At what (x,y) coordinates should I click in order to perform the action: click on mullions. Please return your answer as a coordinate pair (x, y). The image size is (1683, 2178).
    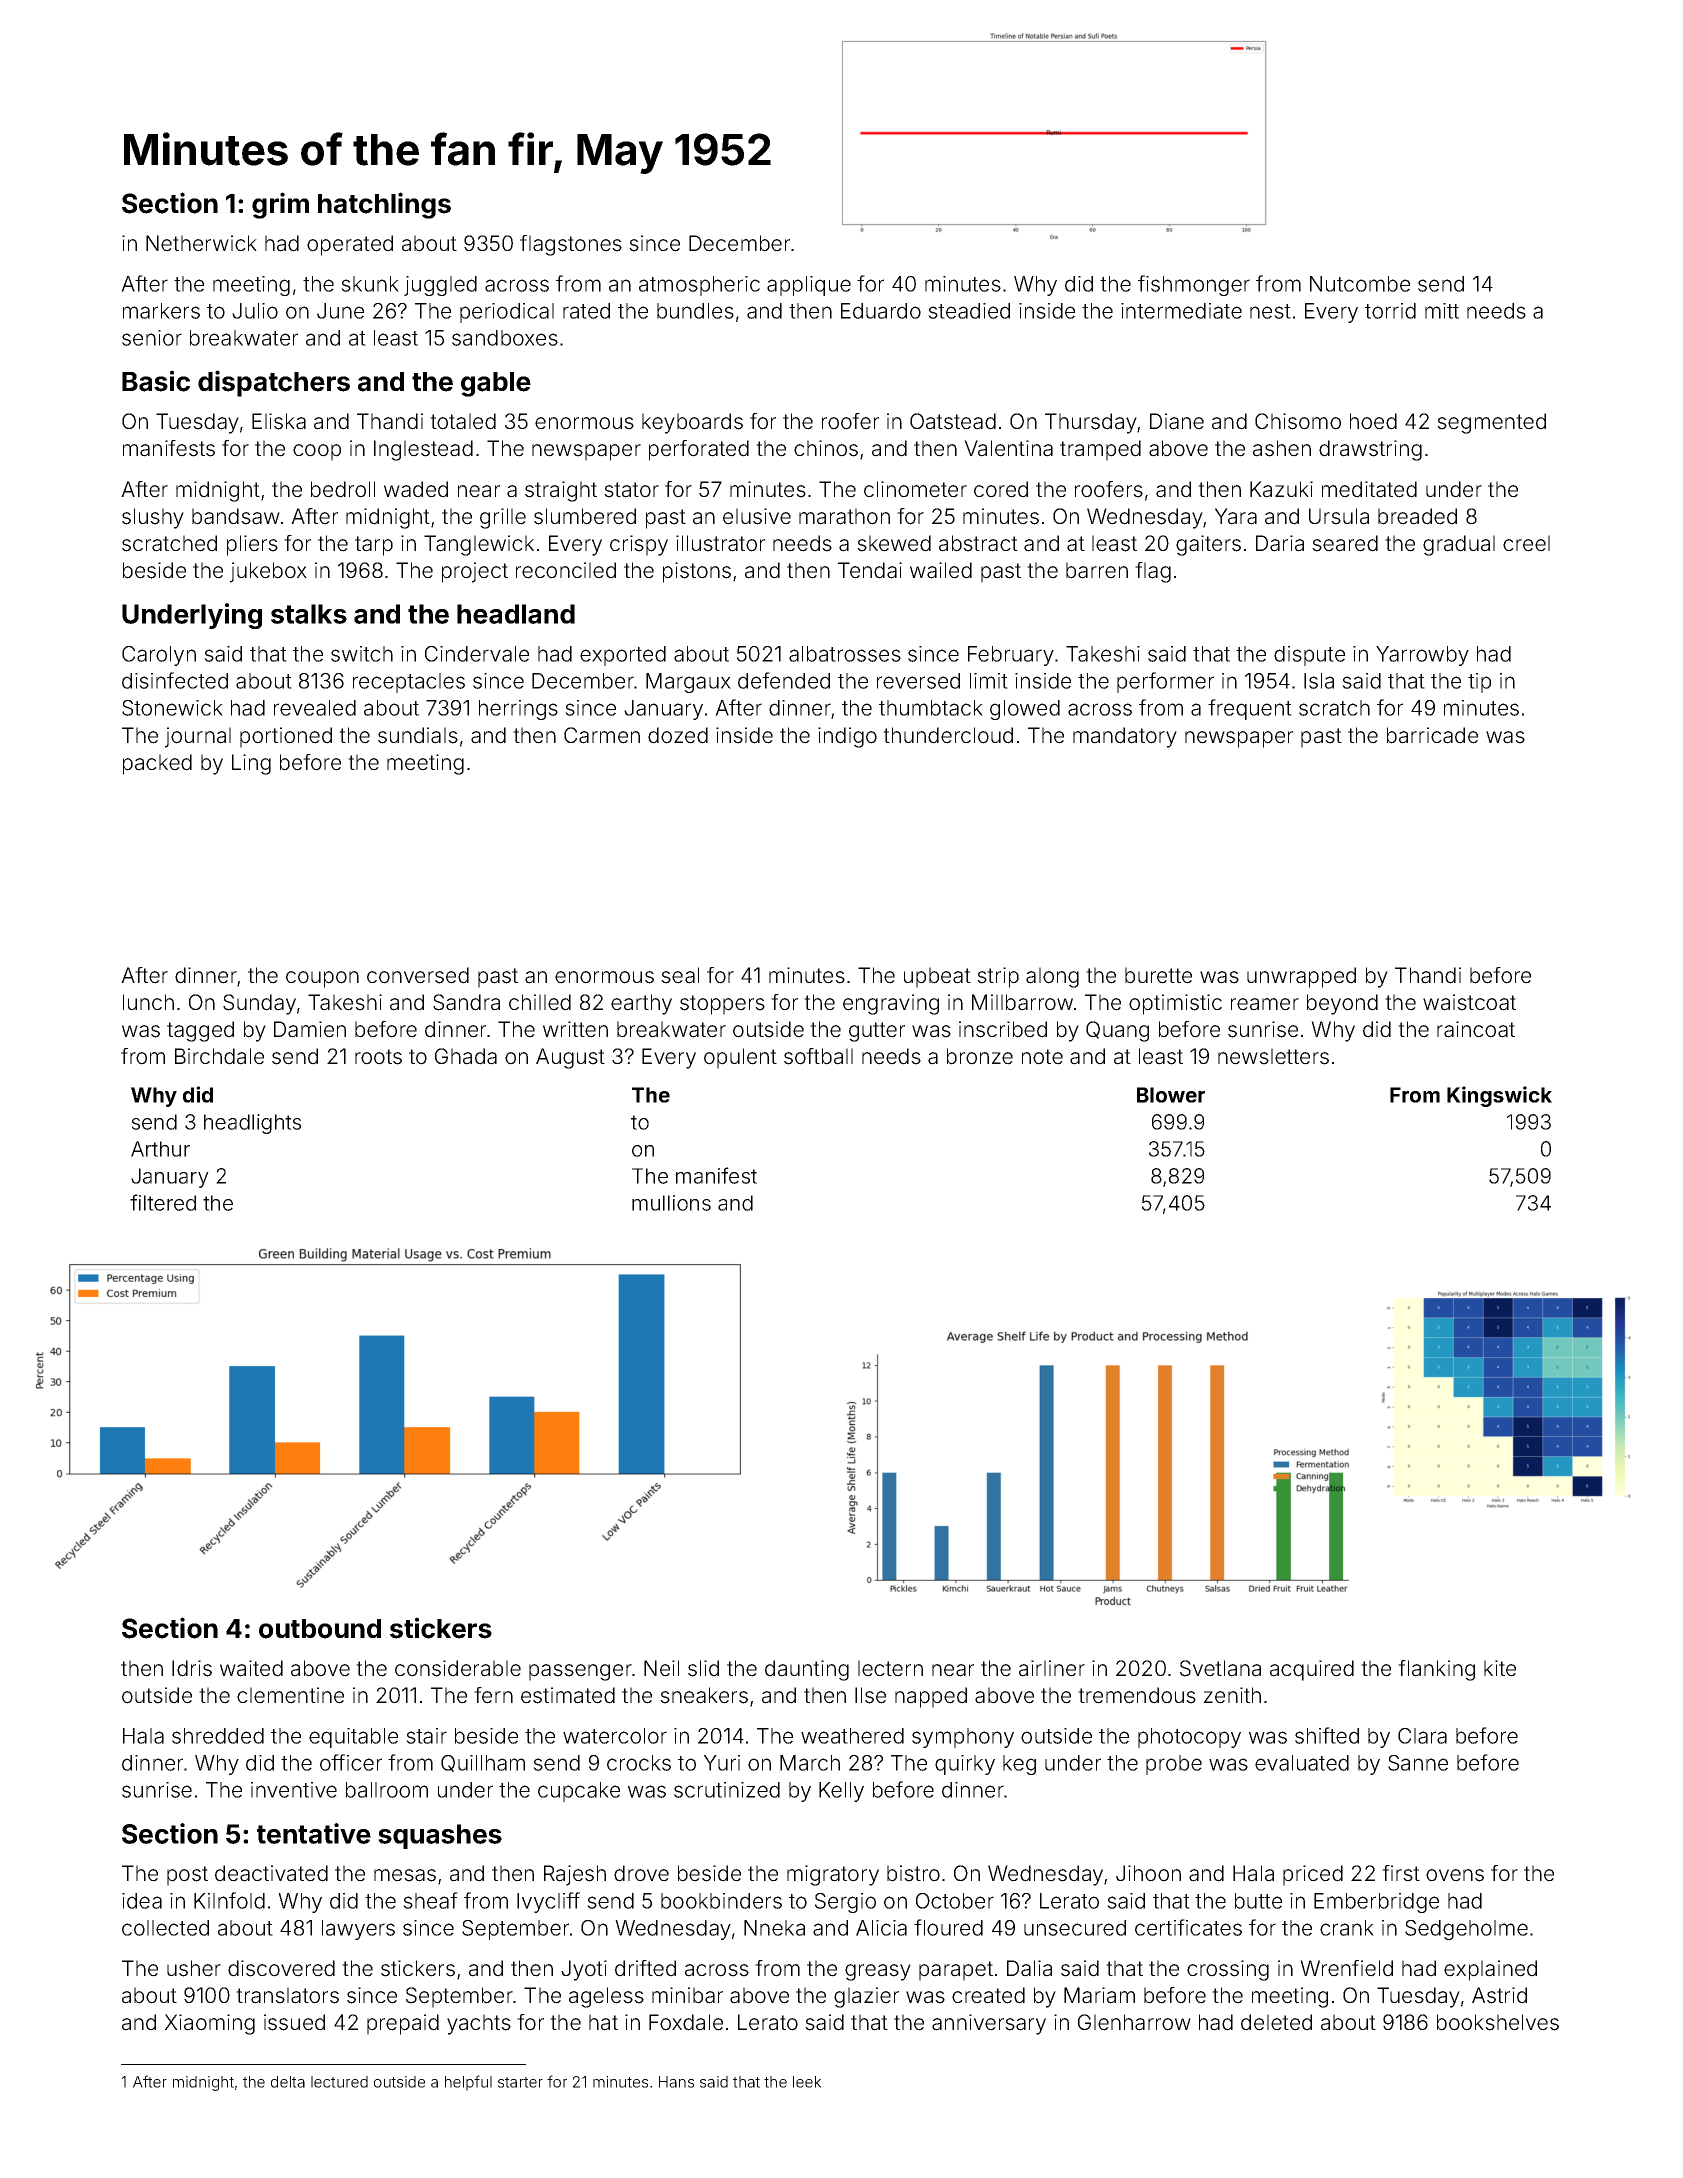
    Looking at the image, I should click on (671, 1203).
